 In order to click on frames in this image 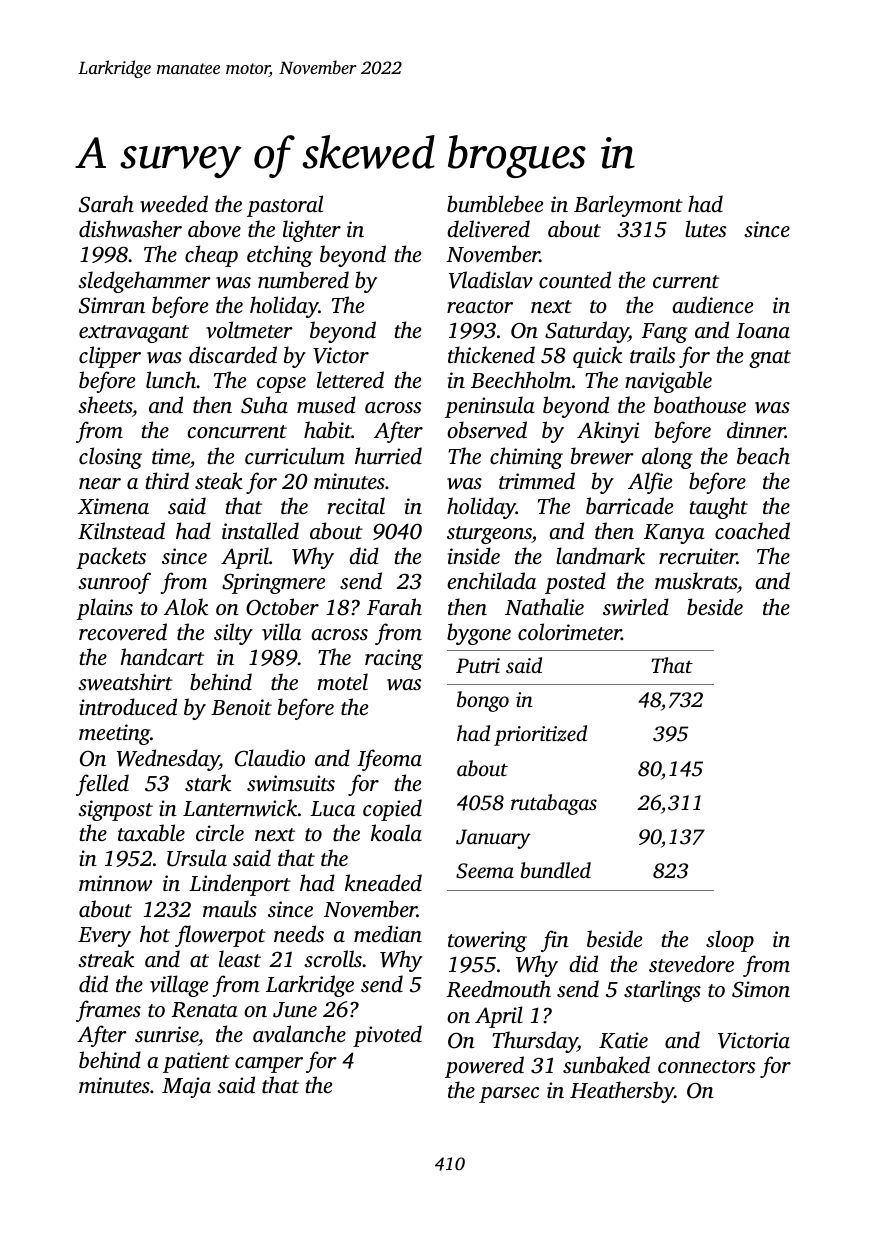, I will do `click(108, 1011)`.
